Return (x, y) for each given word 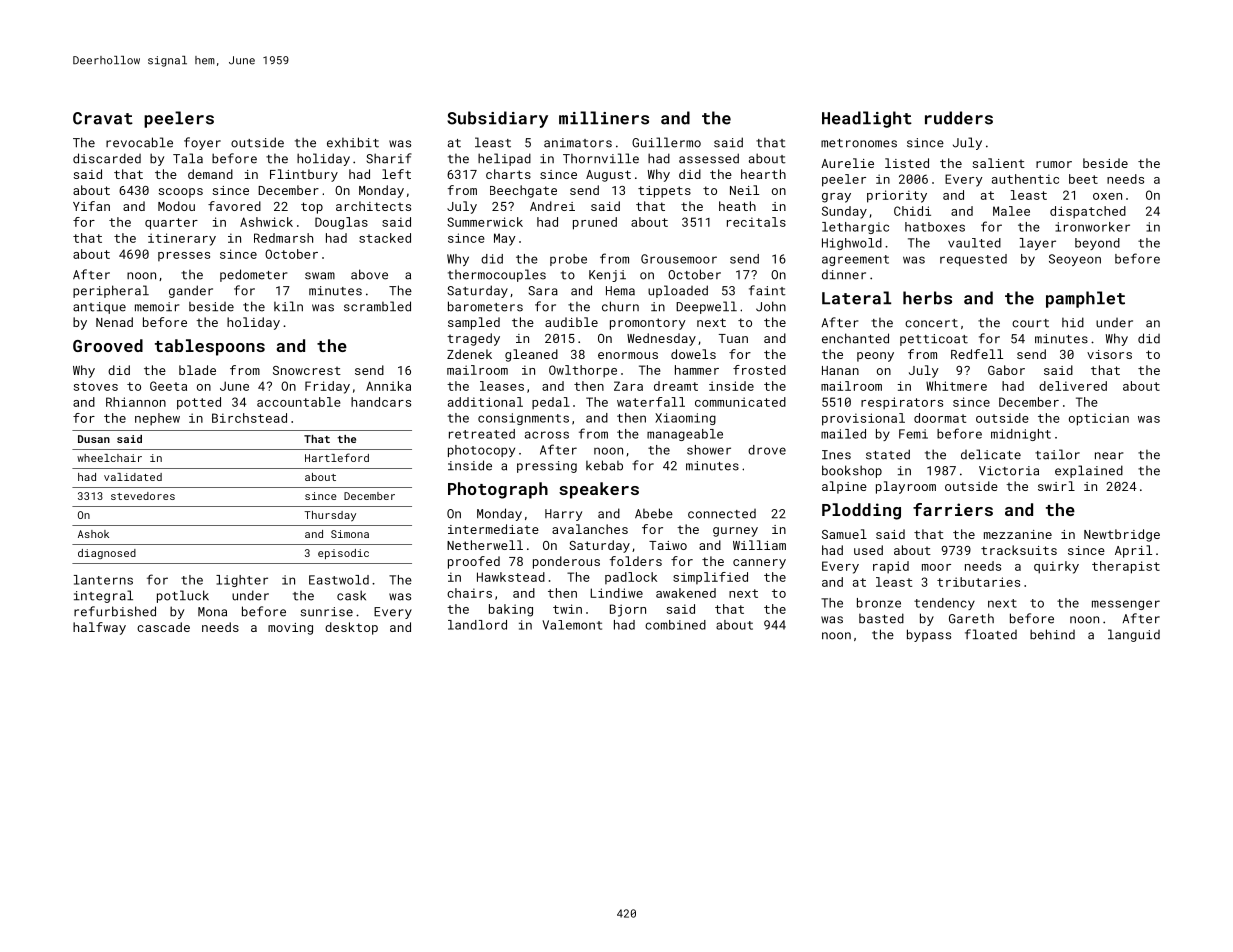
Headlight (867, 119)
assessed (709, 158)
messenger (1126, 605)
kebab (604, 465)
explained (1089, 471)
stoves (96, 386)
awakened (686, 593)
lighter (242, 581)
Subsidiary (497, 119)
